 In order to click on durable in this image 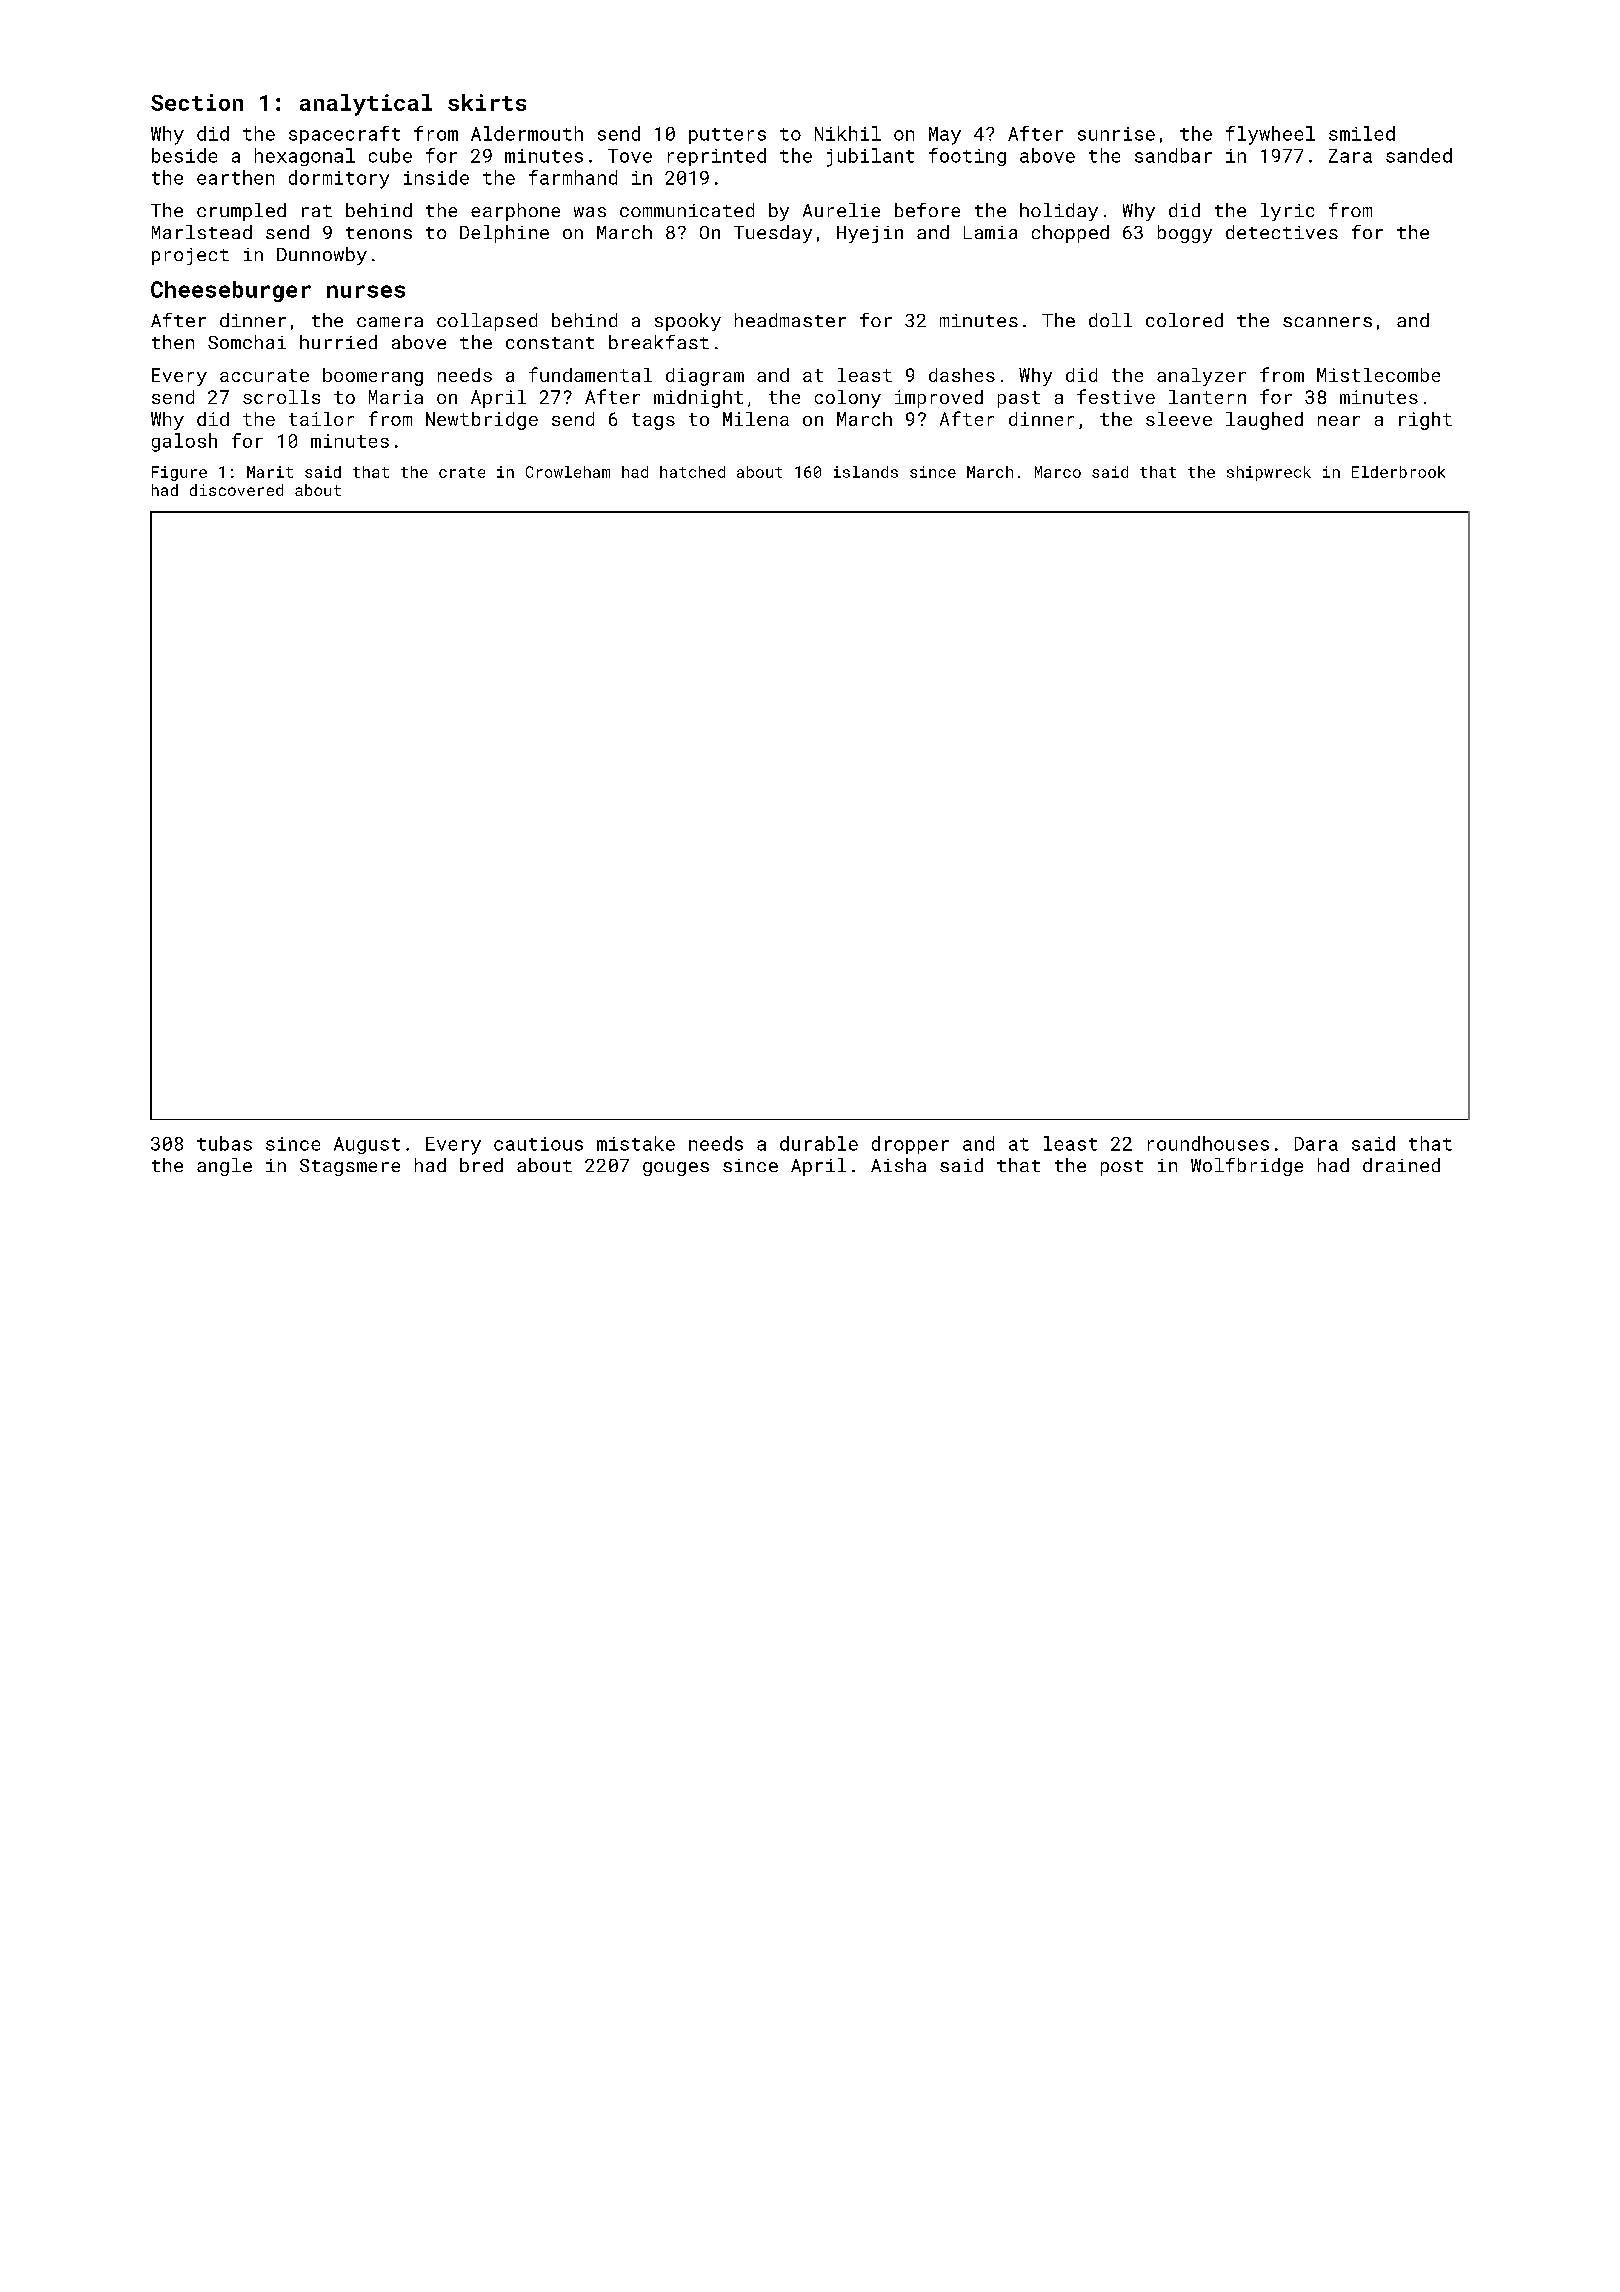, I will do `click(819, 1143)`.
